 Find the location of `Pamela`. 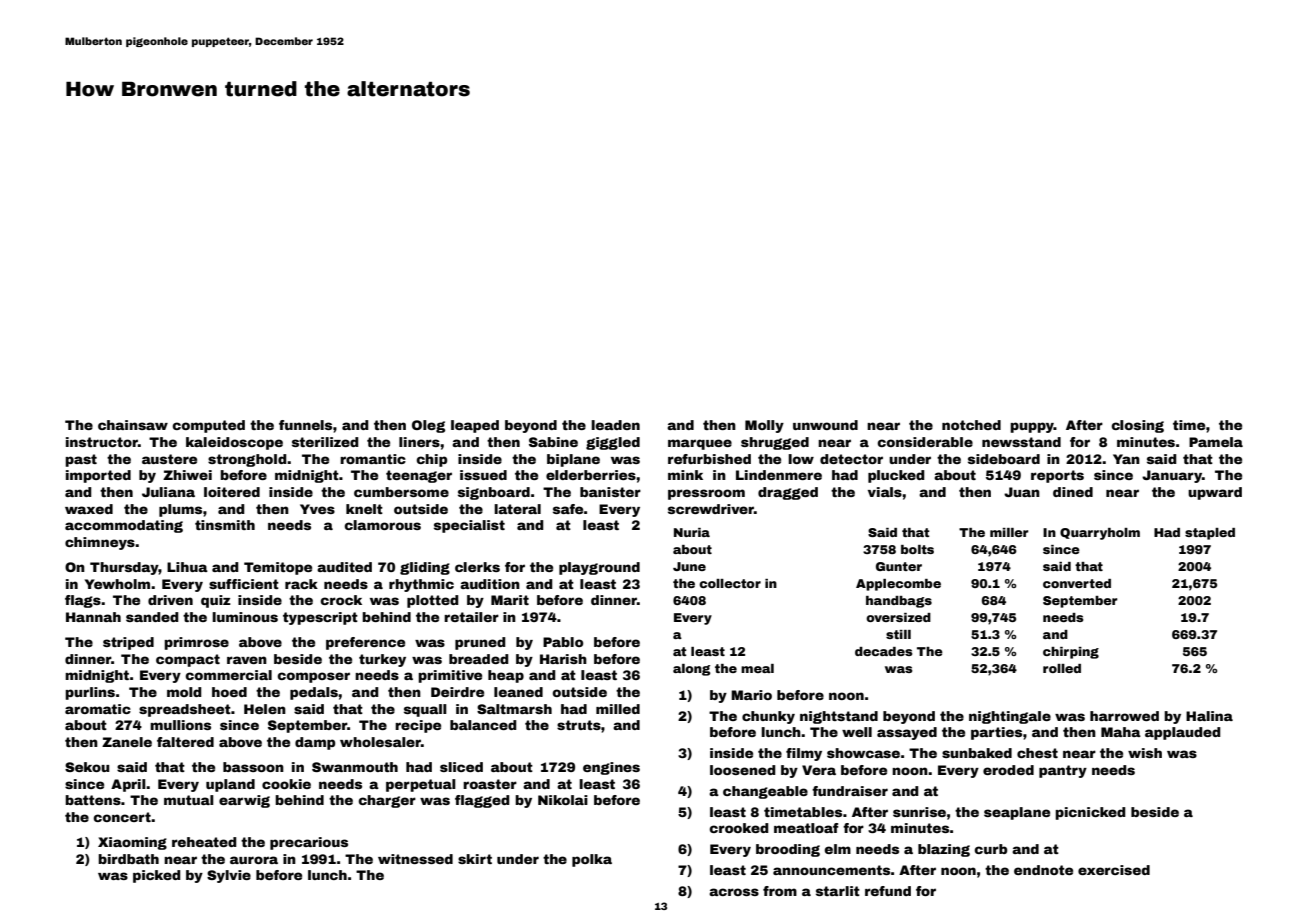

Pamela is located at coordinates (1216, 442).
